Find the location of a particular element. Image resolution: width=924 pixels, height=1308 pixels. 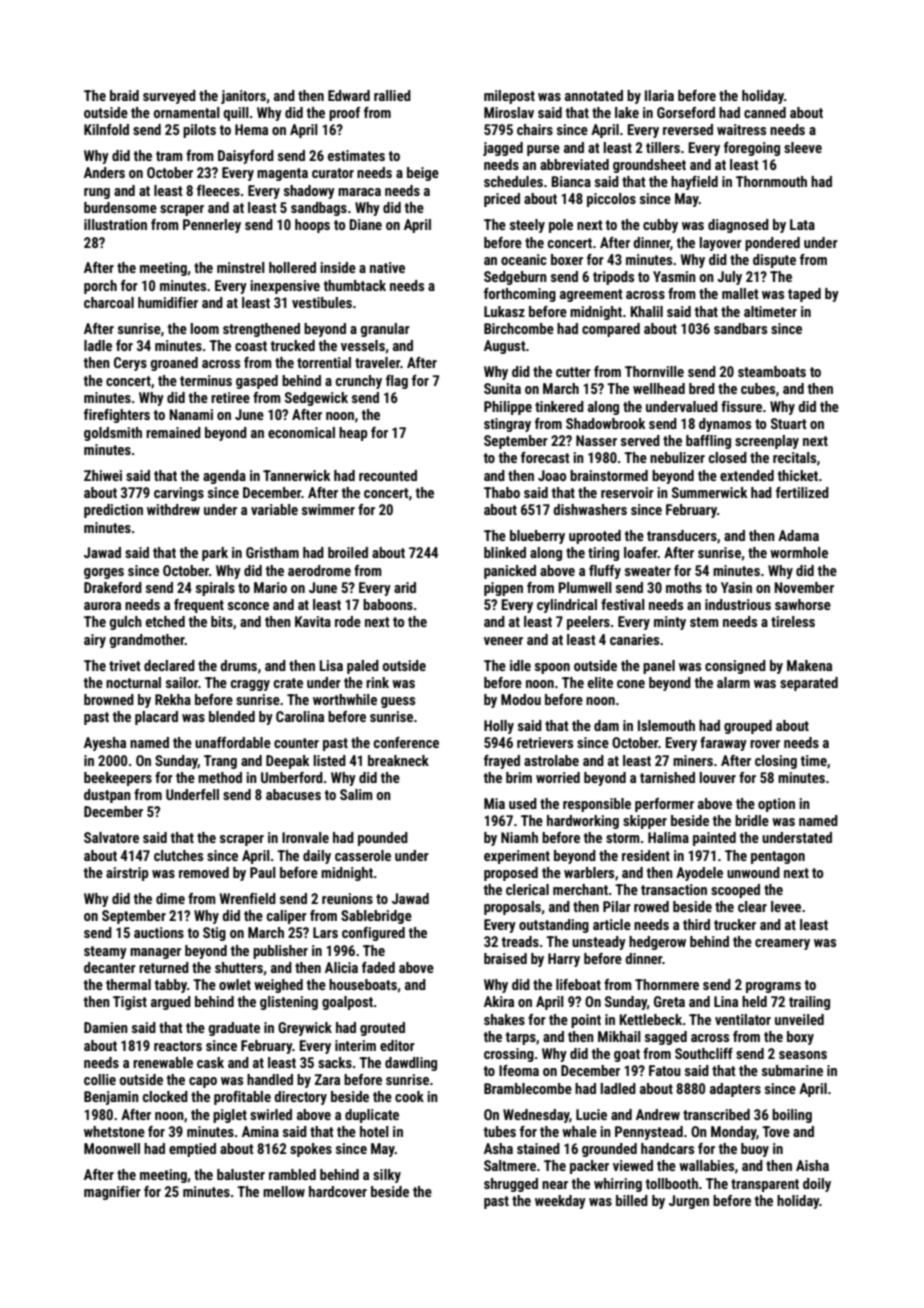

Zhiwei is located at coordinates (103, 475).
